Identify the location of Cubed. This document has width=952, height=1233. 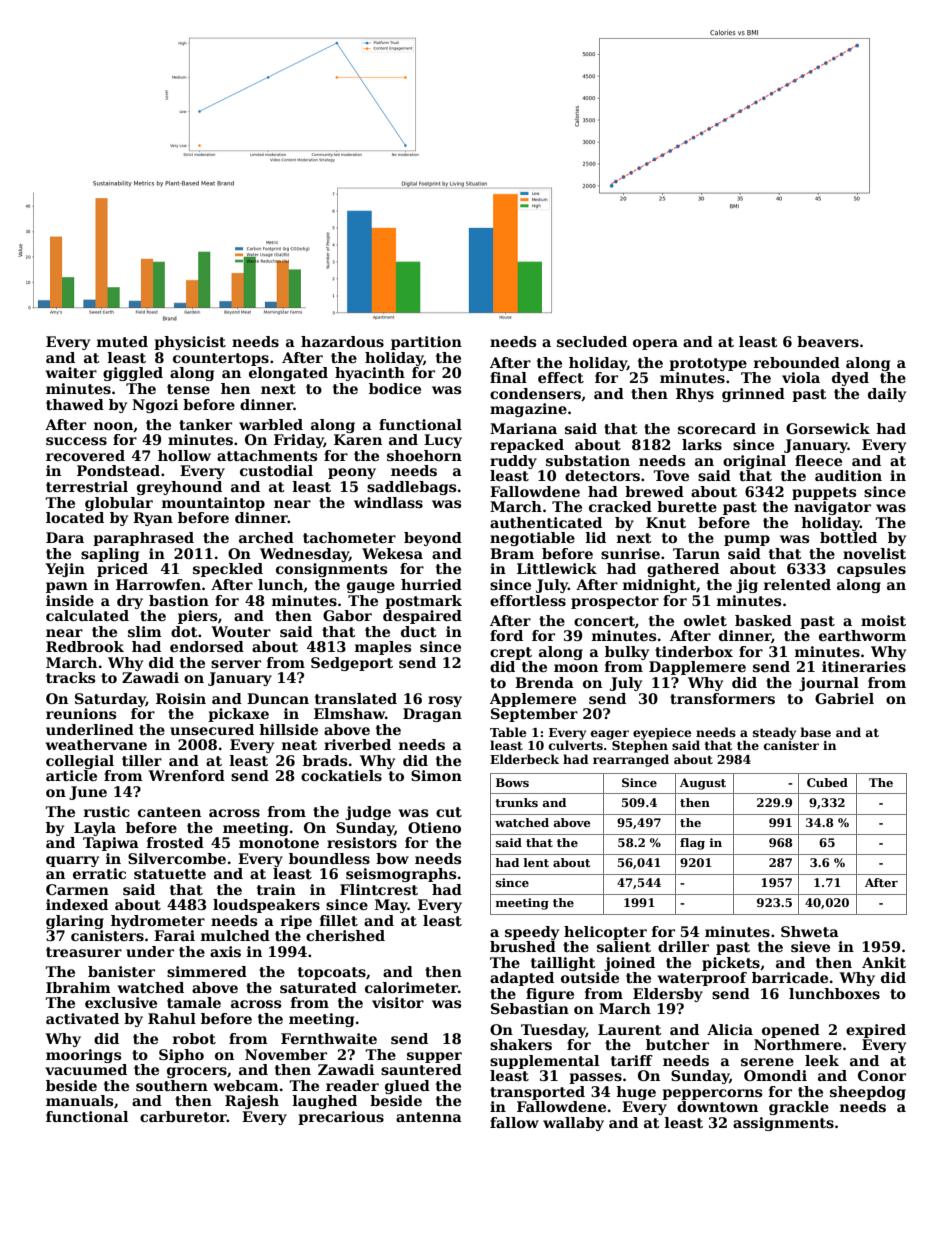
(827, 782).
